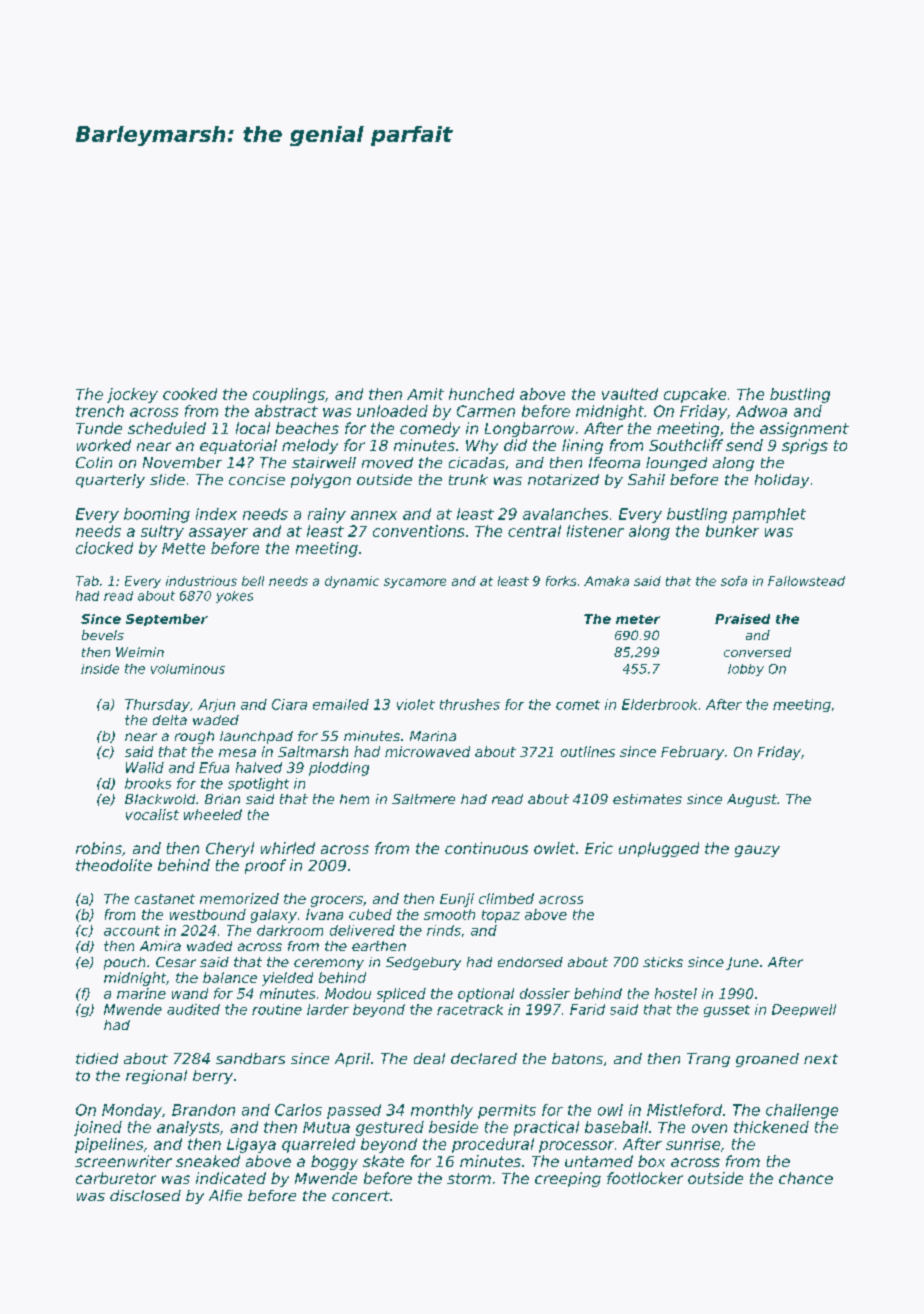  I want to click on vaulted, so click(630, 394).
